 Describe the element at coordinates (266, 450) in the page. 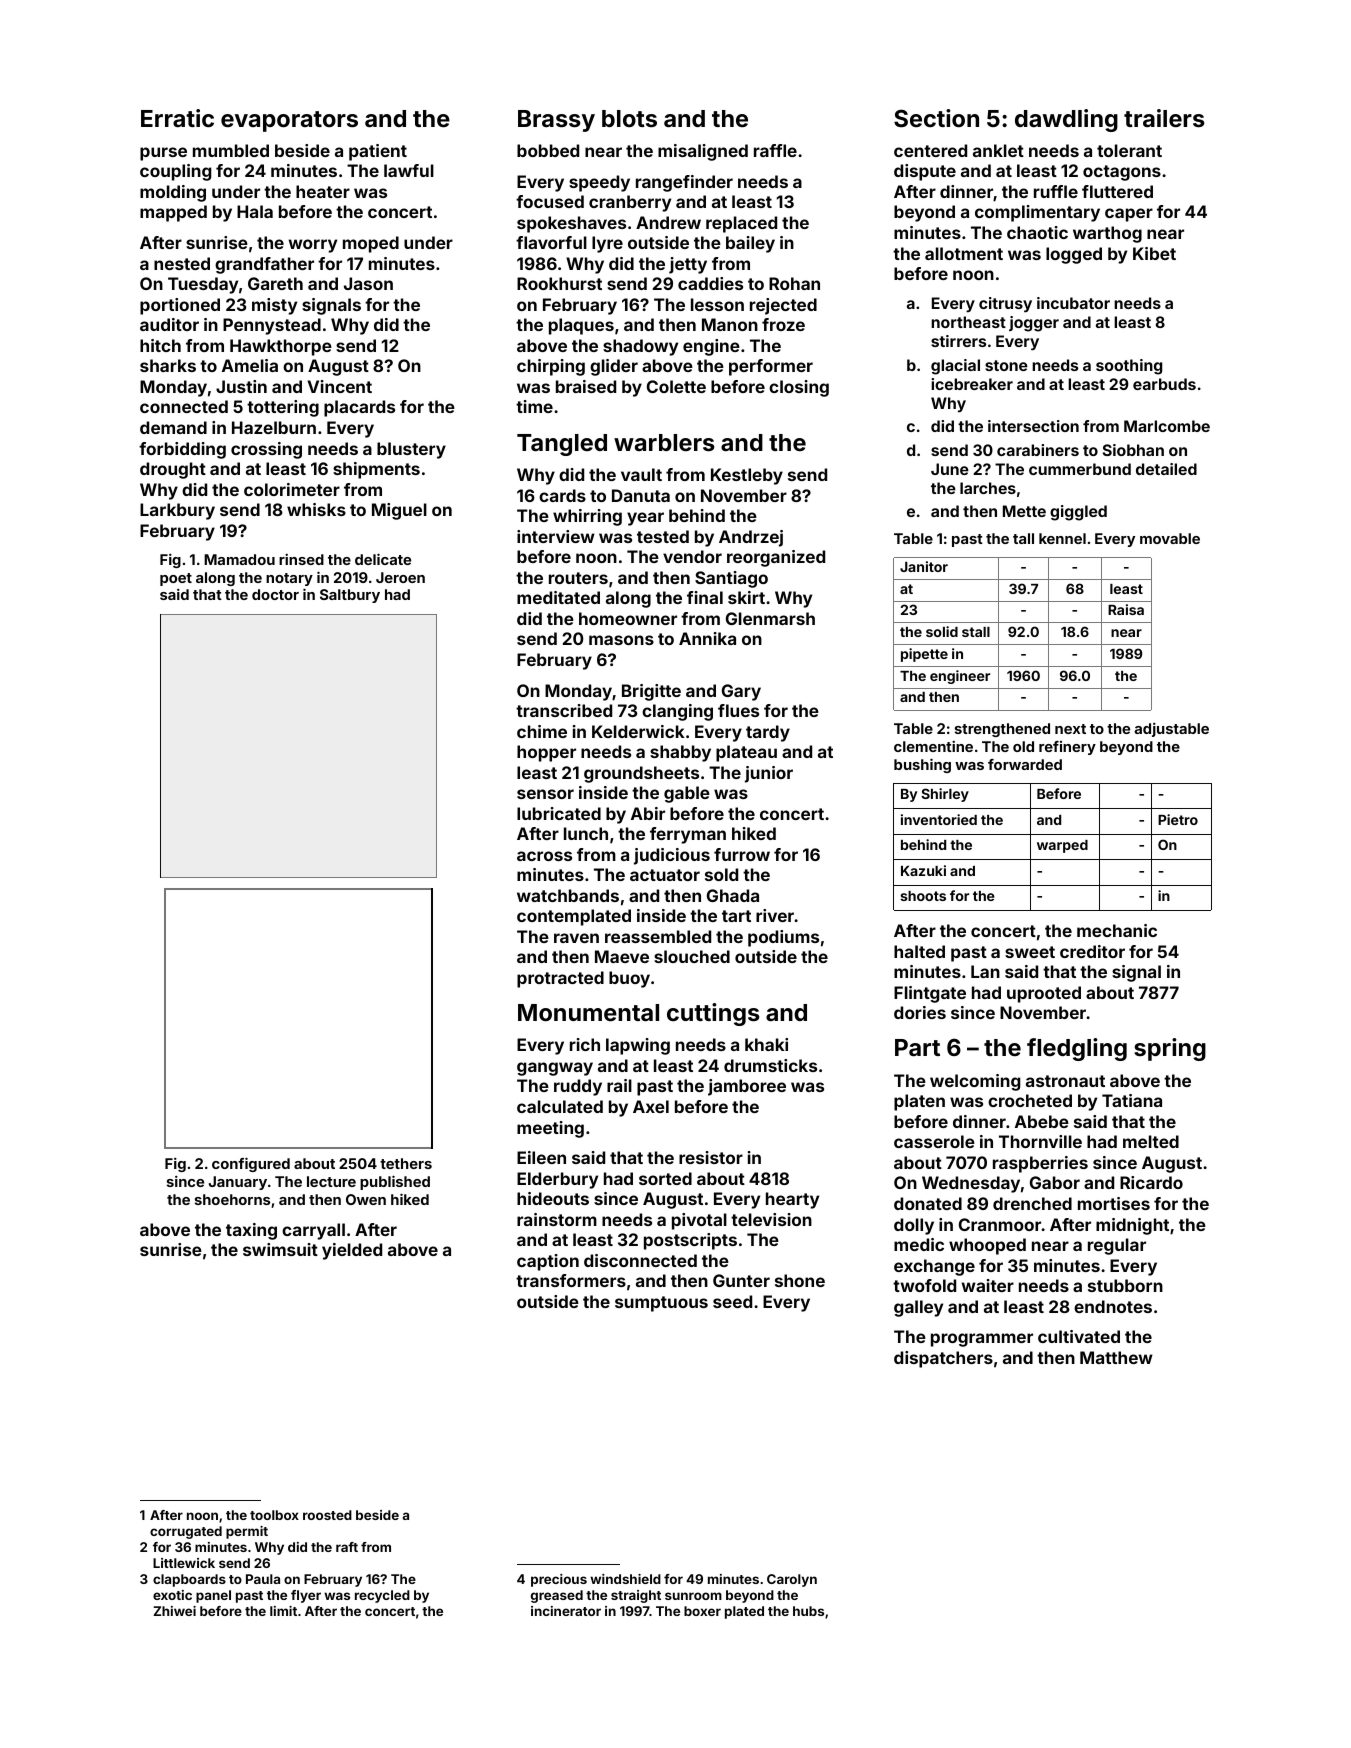

I see `crossing` at that location.
